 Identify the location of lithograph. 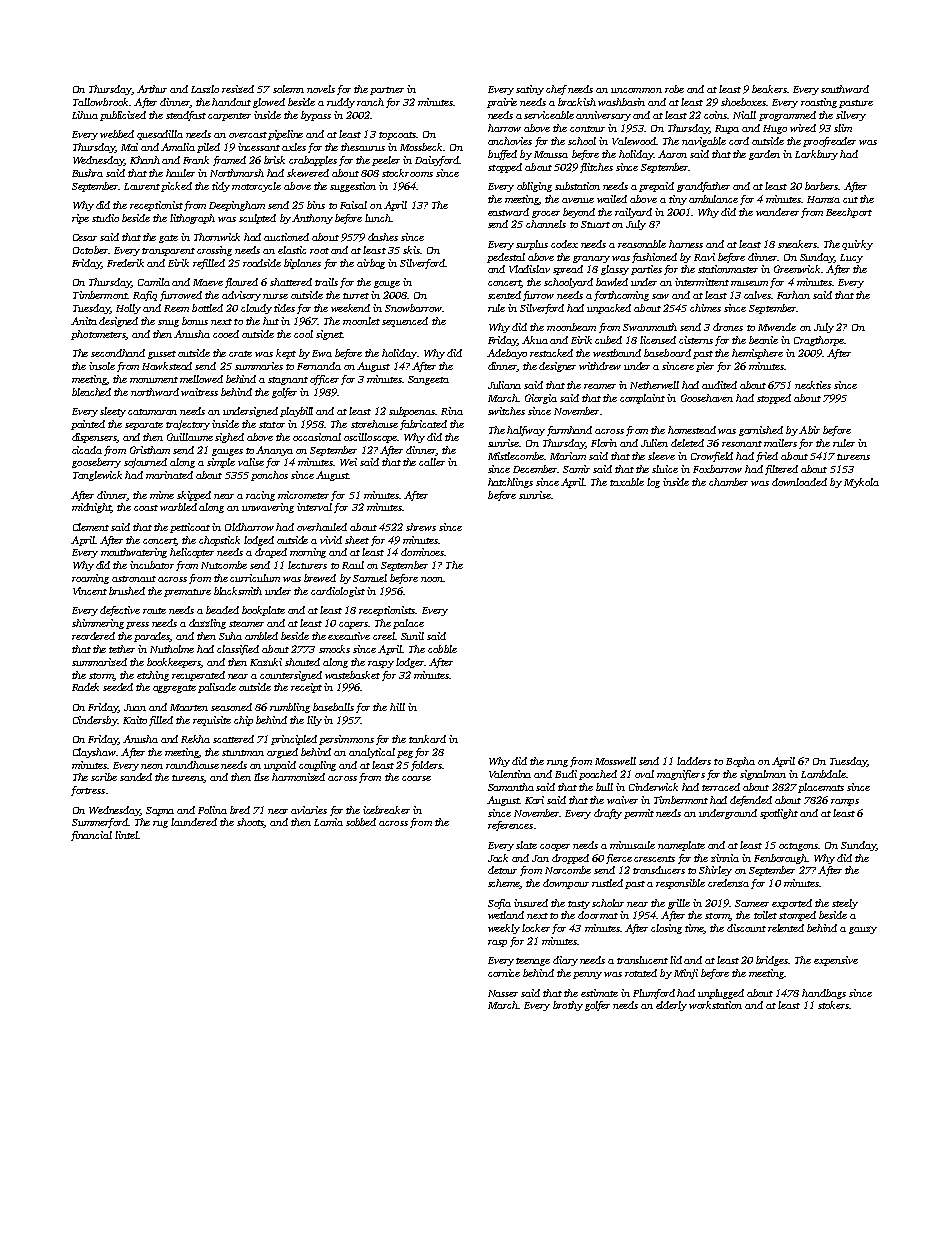
(192, 219).
